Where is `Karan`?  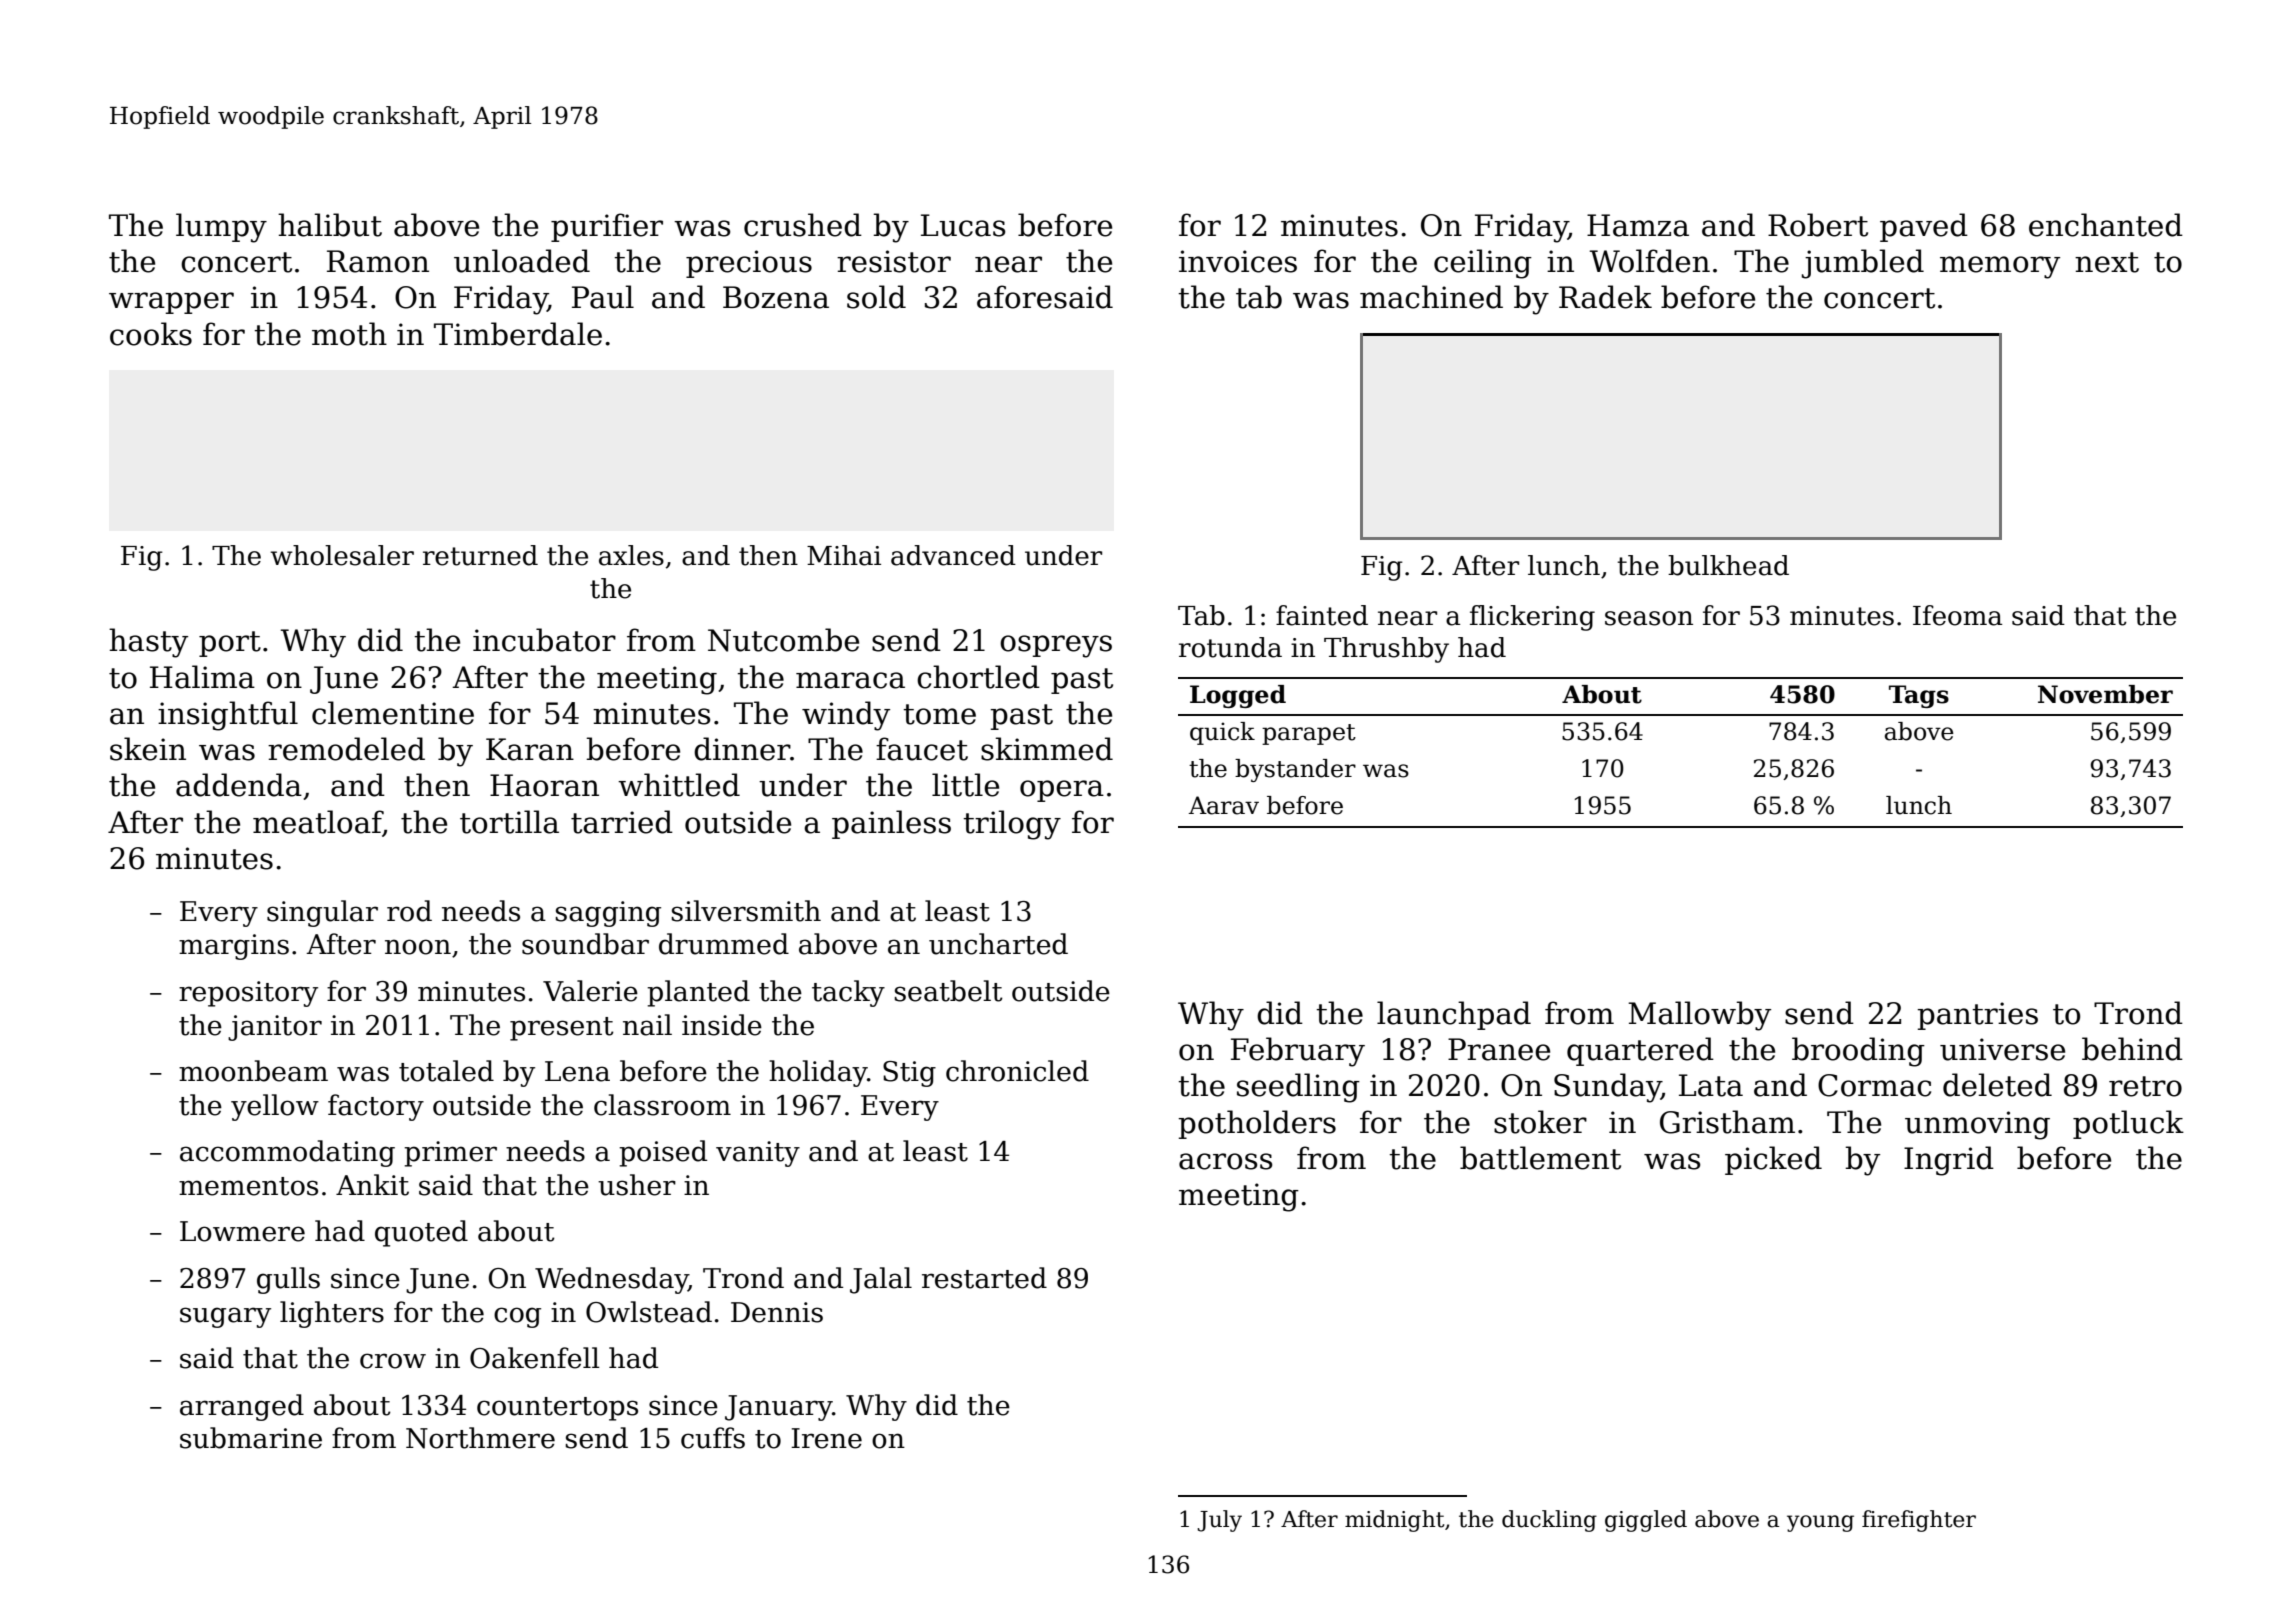
Karan is located at coordinates (530, 749).
